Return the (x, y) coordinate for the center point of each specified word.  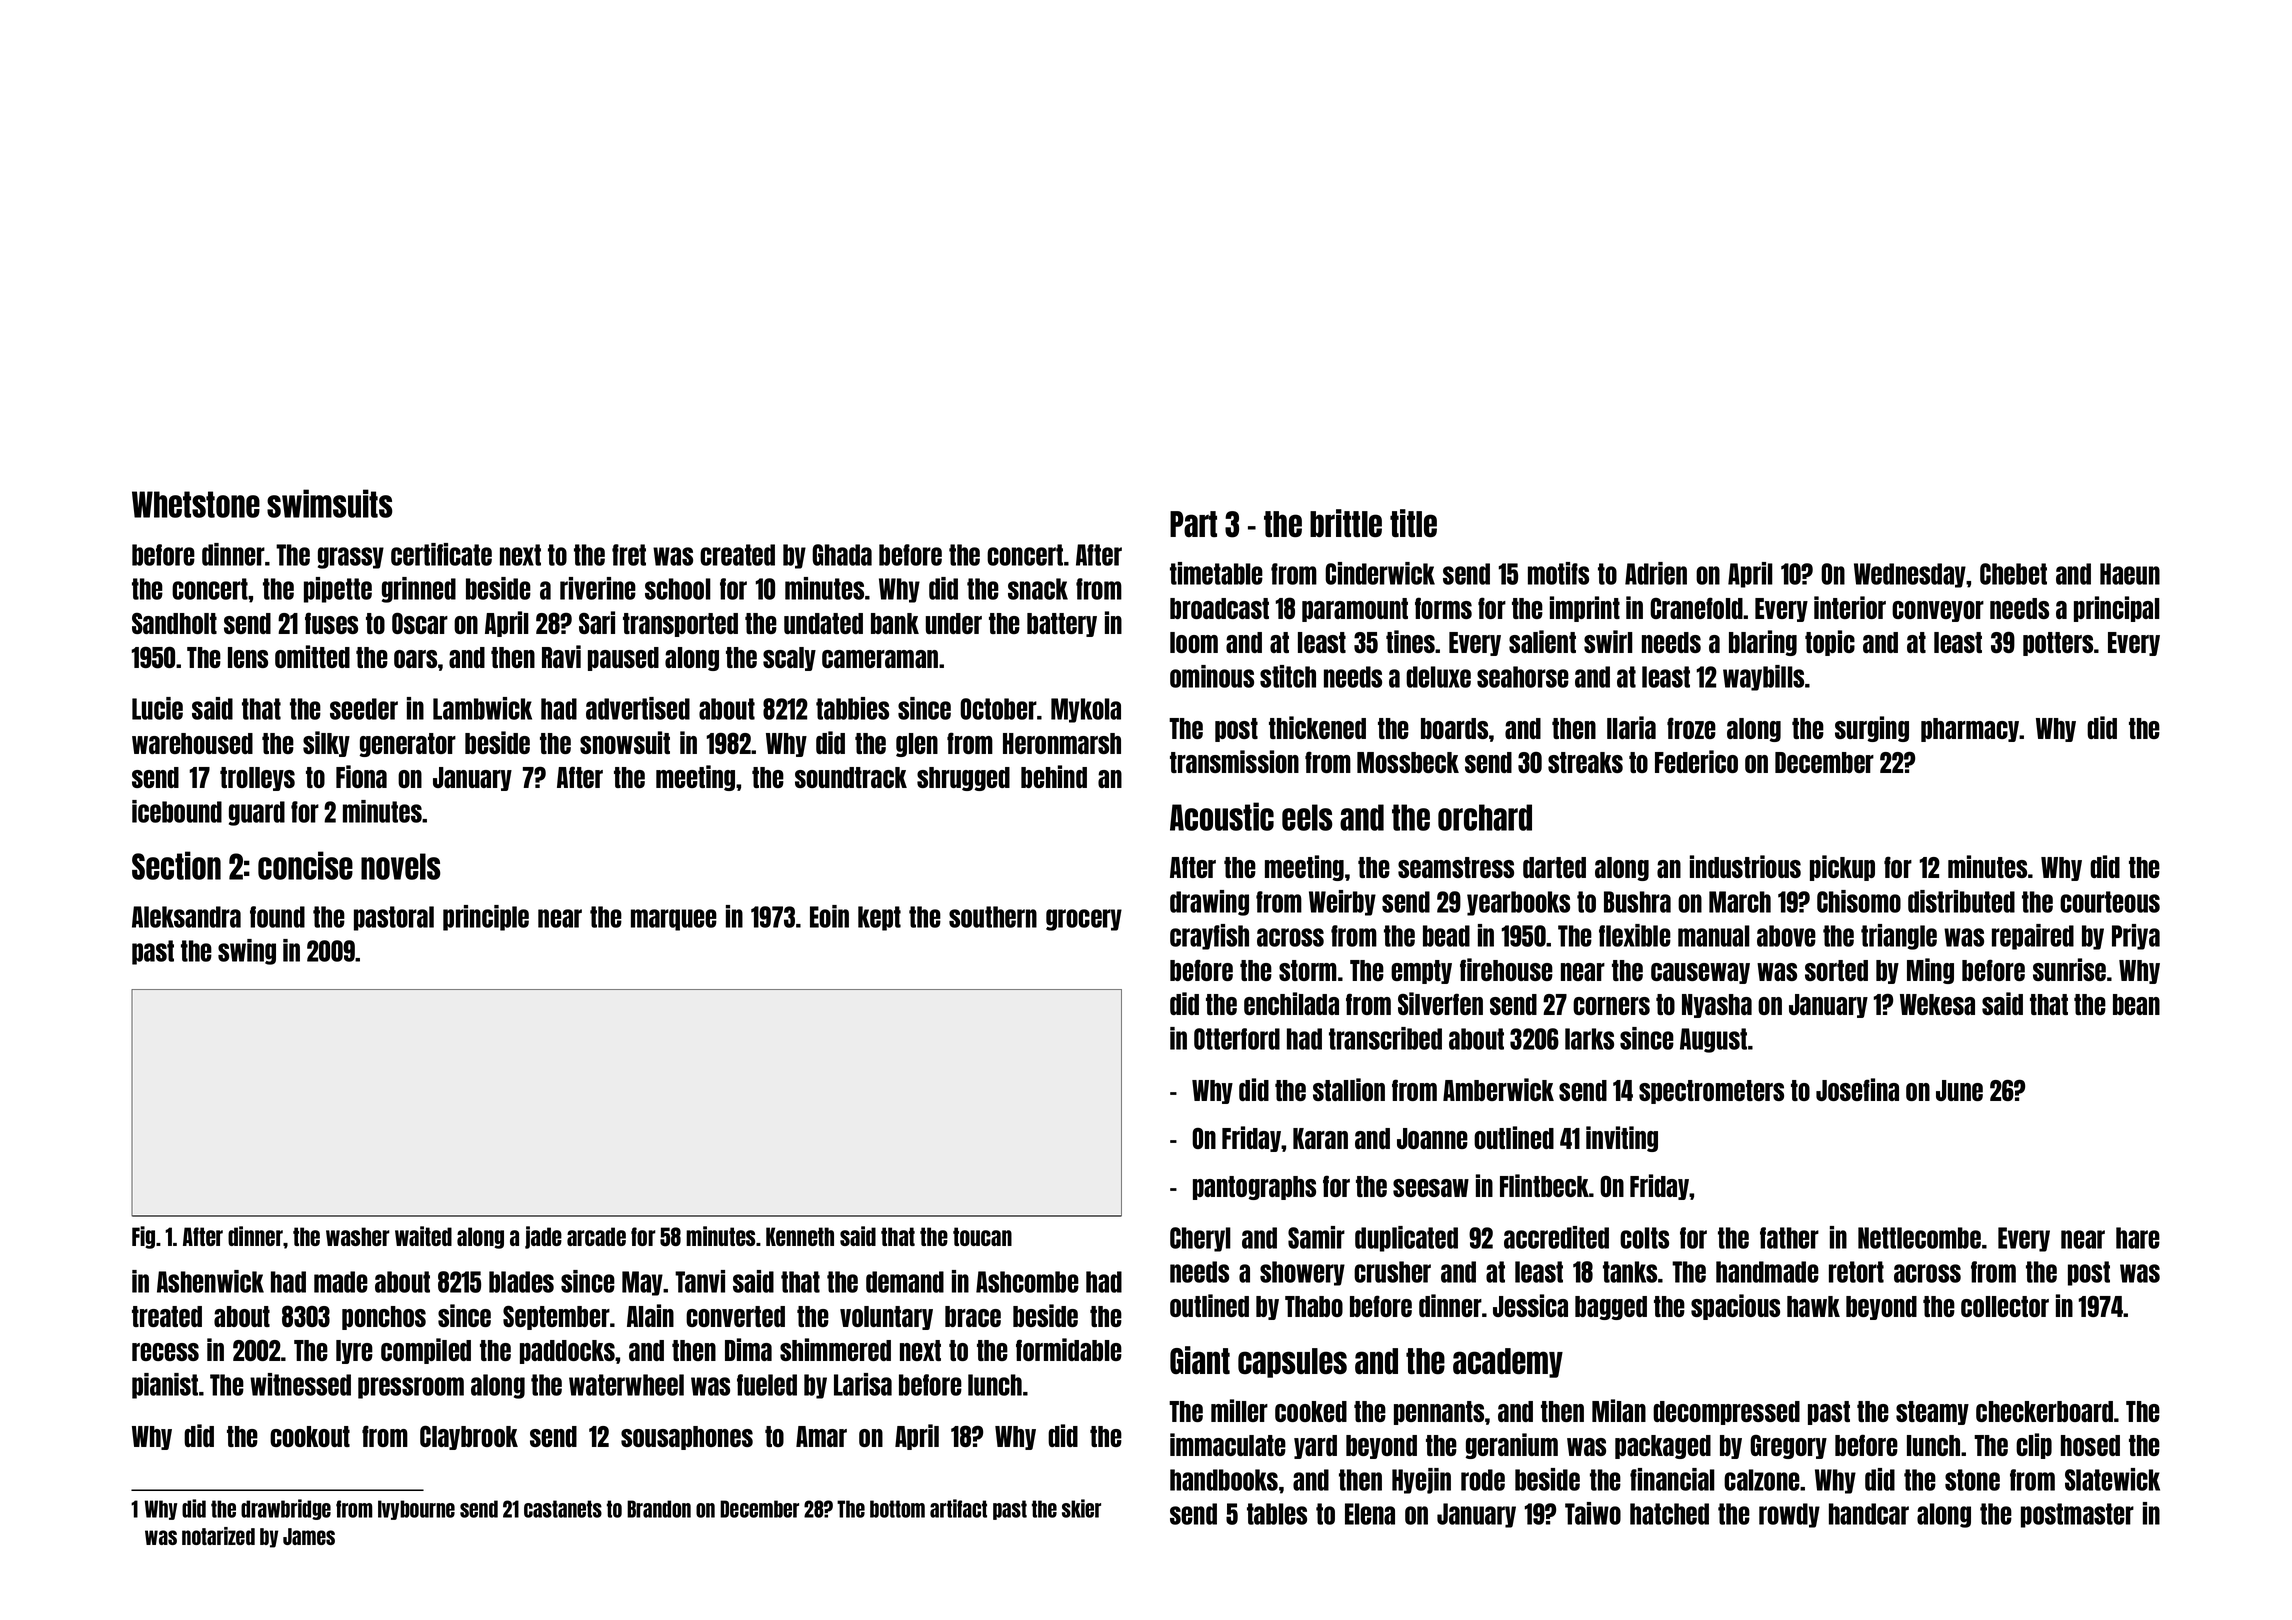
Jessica (1530, 1305)
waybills (1763, 678)
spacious (1735, 1307)
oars (415, 659)
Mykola (1086, 710)
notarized (218, 1536)
